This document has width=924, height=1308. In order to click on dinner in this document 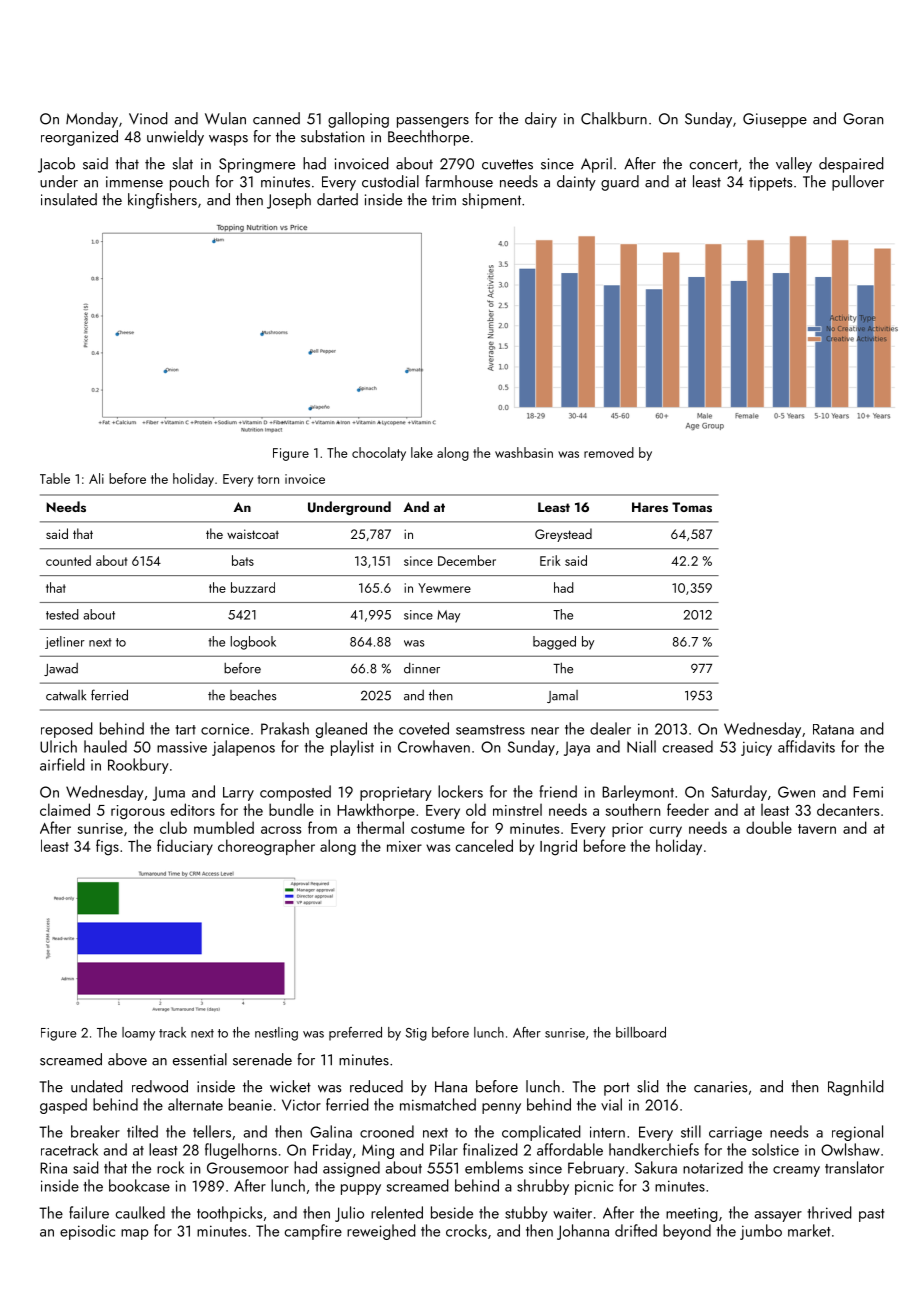, I will do `click(422, 668)`.
